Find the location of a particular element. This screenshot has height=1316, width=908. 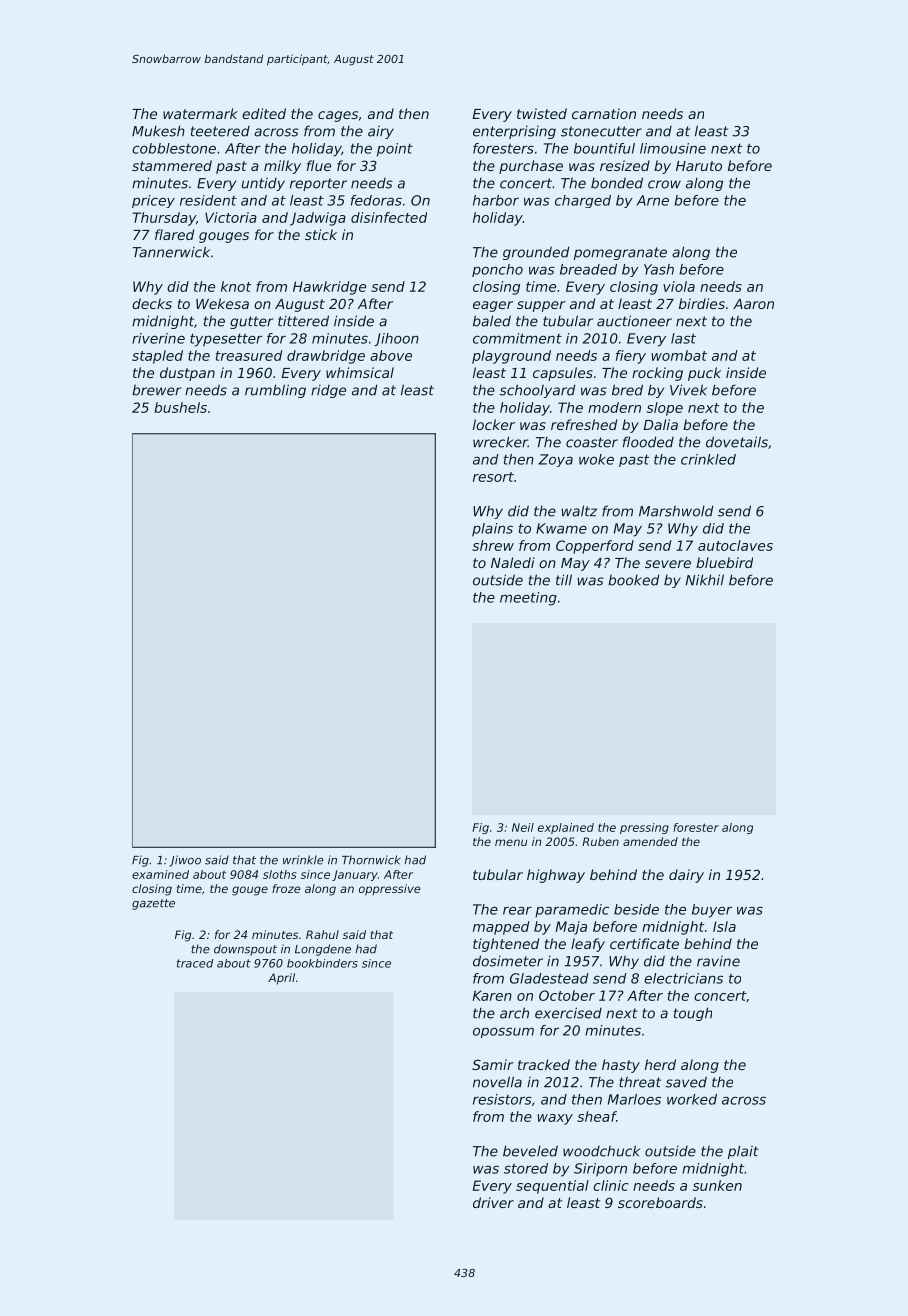

wrecker is located at coordinates (500, 442).
